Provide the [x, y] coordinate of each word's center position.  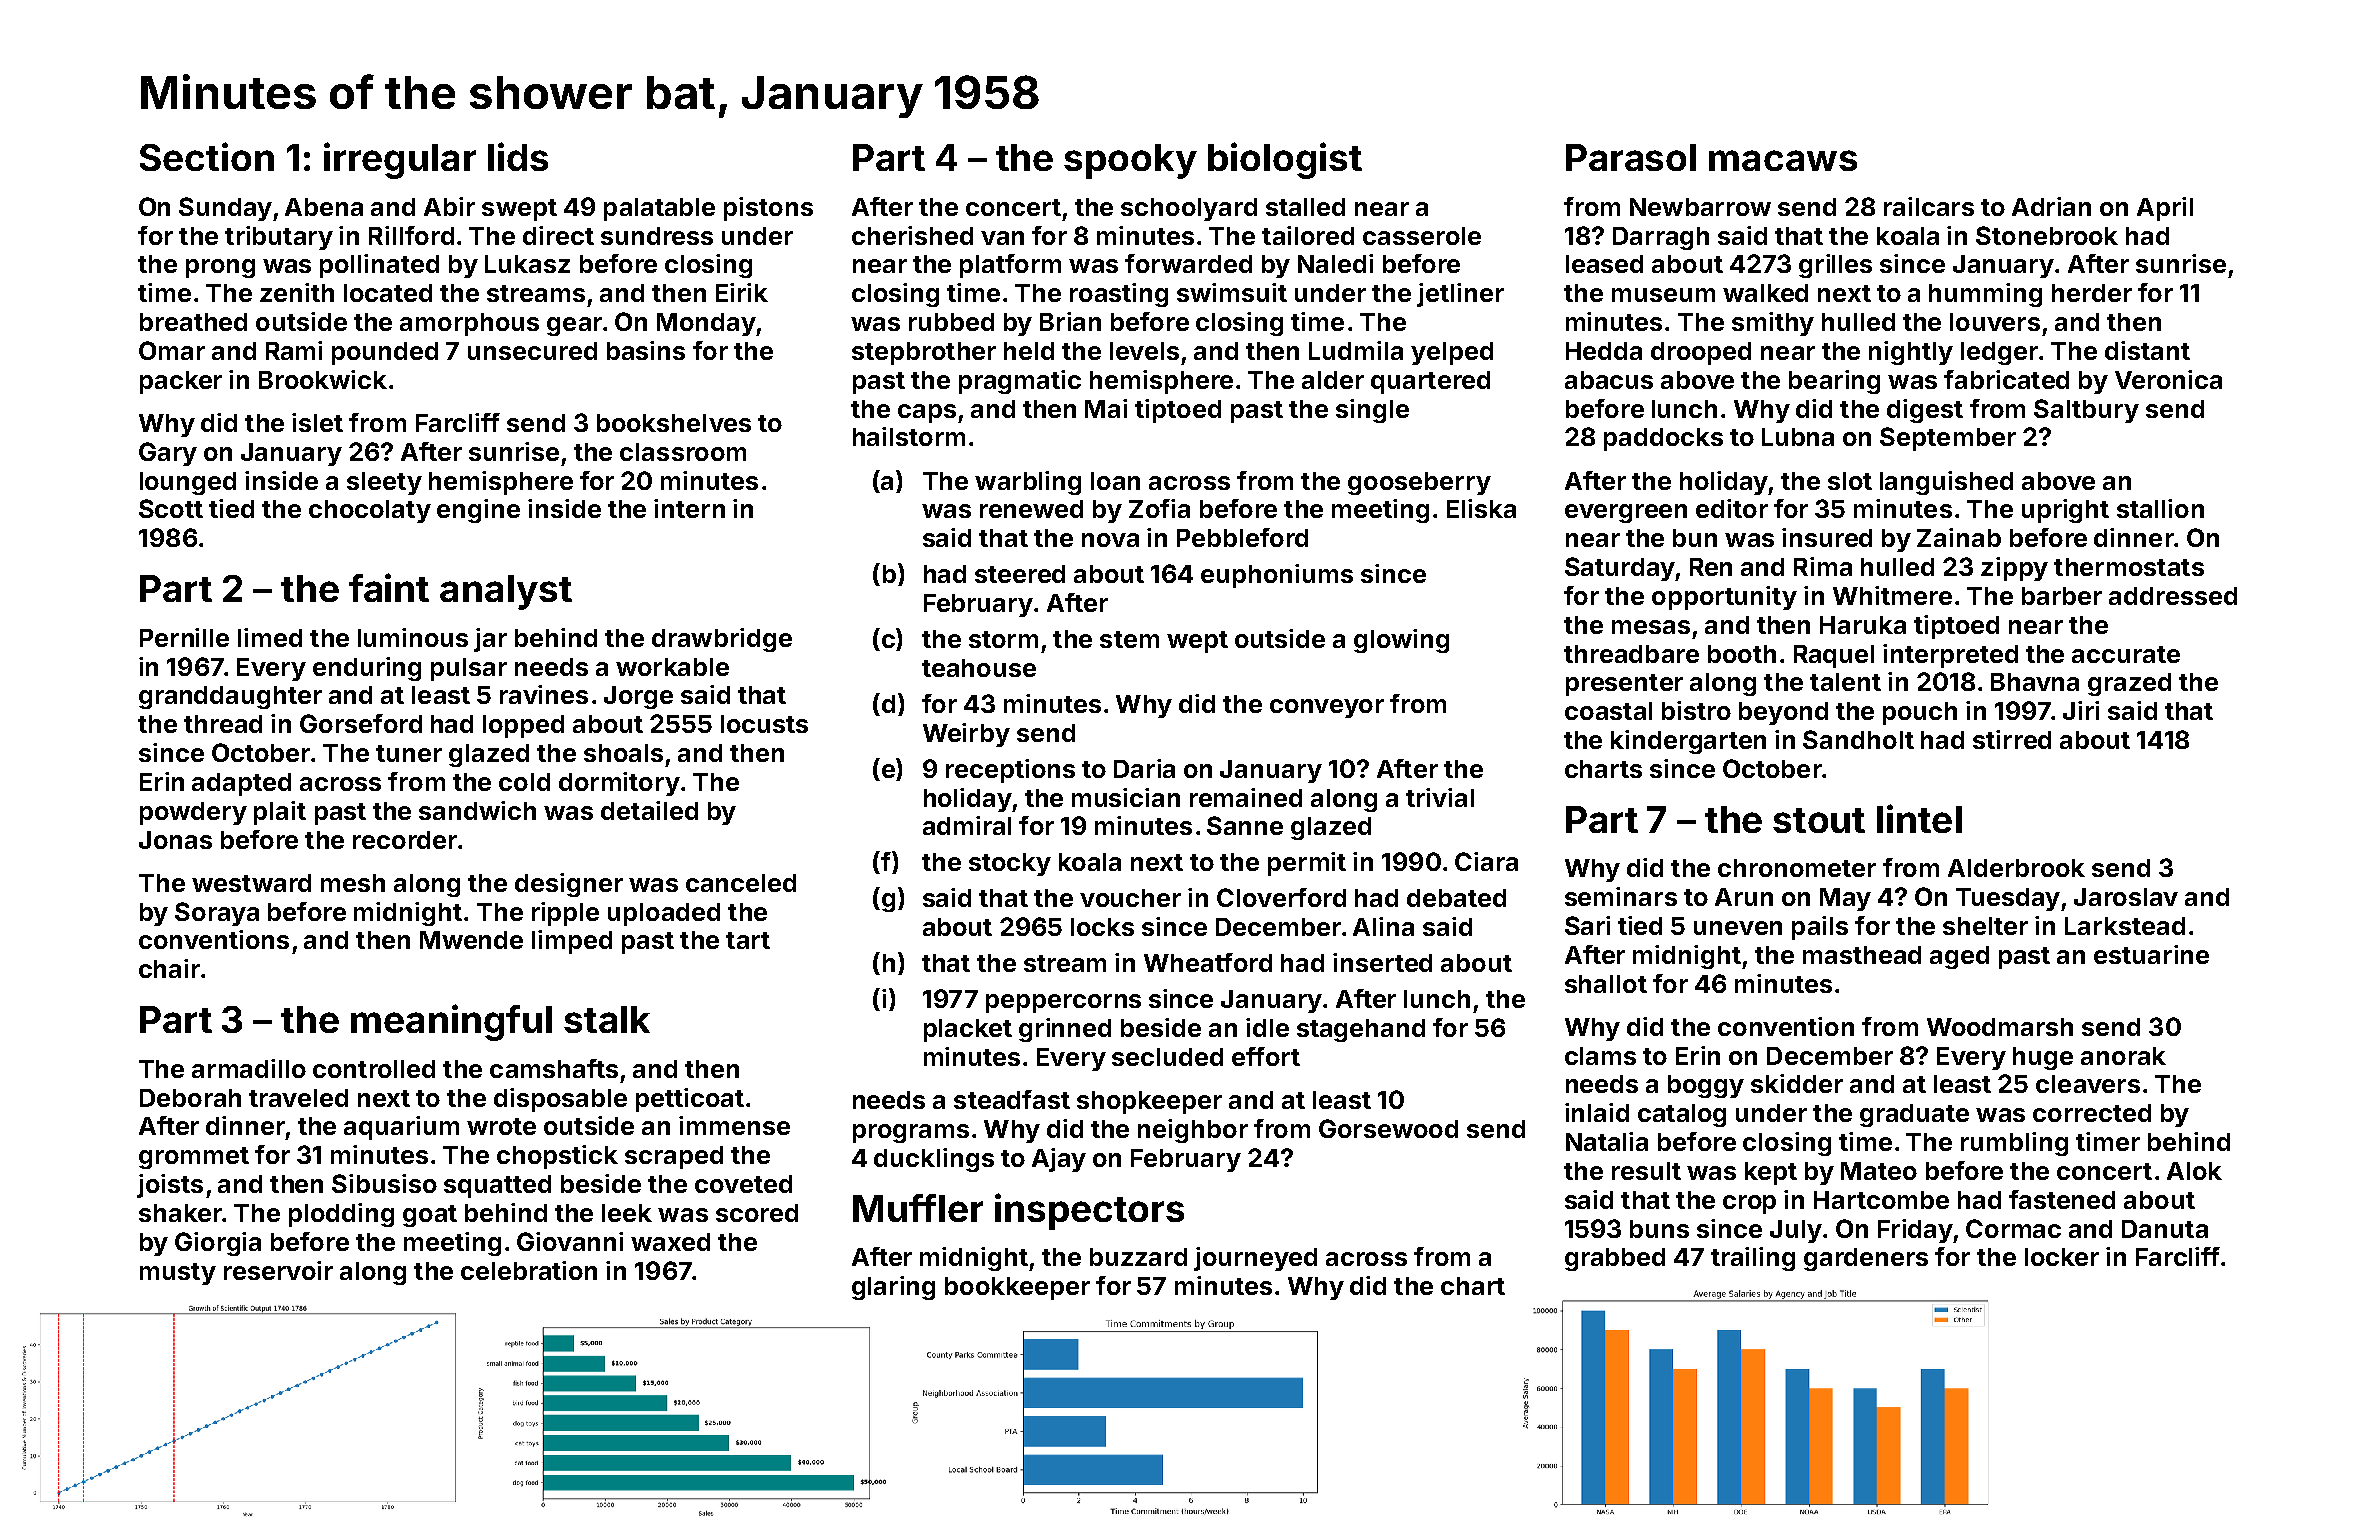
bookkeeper [1017, 1288]
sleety [384, 483]
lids [518, 156]
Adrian [2051, 206]
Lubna [1798, 437]
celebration [529, 1270]
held [1029, 351]
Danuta [2165, 1229]
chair [169, 968]
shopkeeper [1149, 1102]
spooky [1130, 161]
